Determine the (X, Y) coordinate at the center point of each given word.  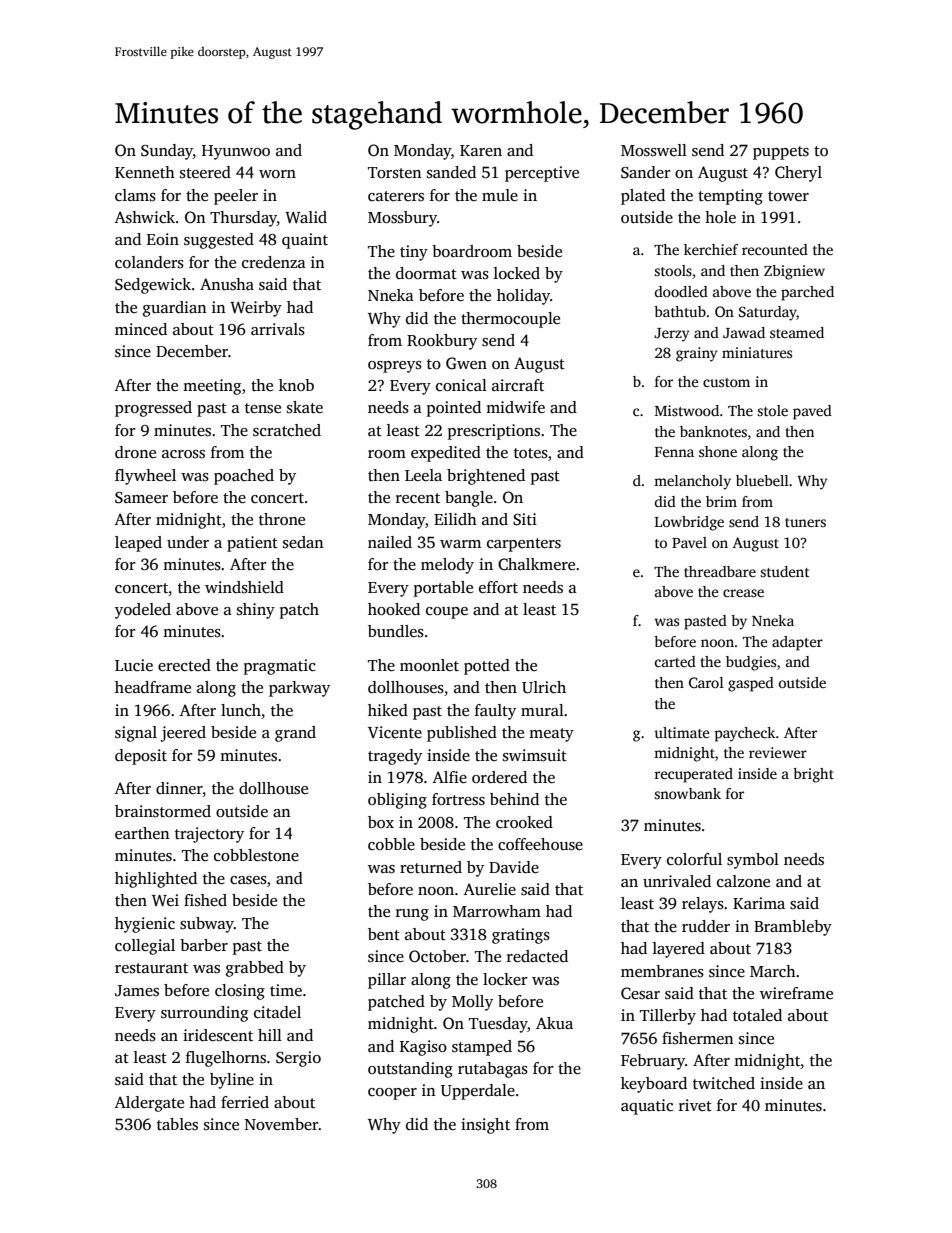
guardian (175, 309)
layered (679, 950)
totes (531, 453)
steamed (797, 332)
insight (485, 1126)
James (137, 991)
